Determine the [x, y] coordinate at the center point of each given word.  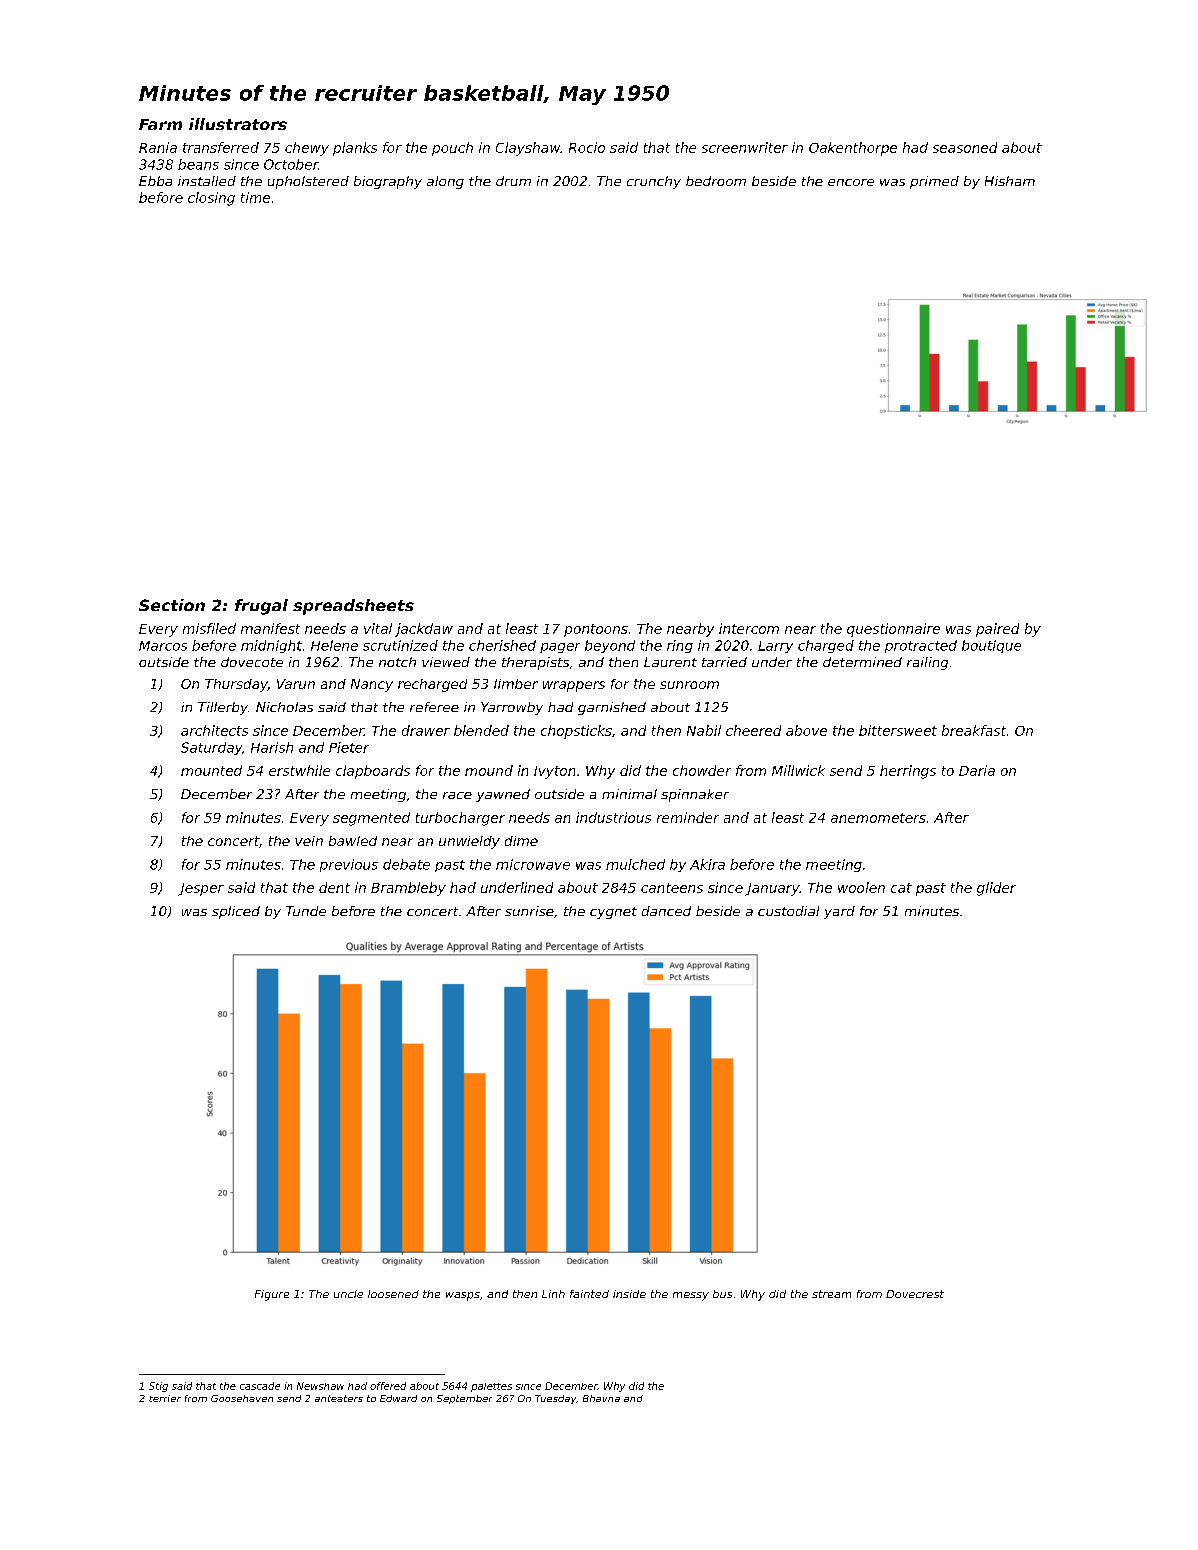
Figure [272, 1295]
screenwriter [745, 147]
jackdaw [424, 630]
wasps [463, 1296]
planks [355, 149]
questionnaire [893, 630]
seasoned [965, 147]
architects [214, 730]
